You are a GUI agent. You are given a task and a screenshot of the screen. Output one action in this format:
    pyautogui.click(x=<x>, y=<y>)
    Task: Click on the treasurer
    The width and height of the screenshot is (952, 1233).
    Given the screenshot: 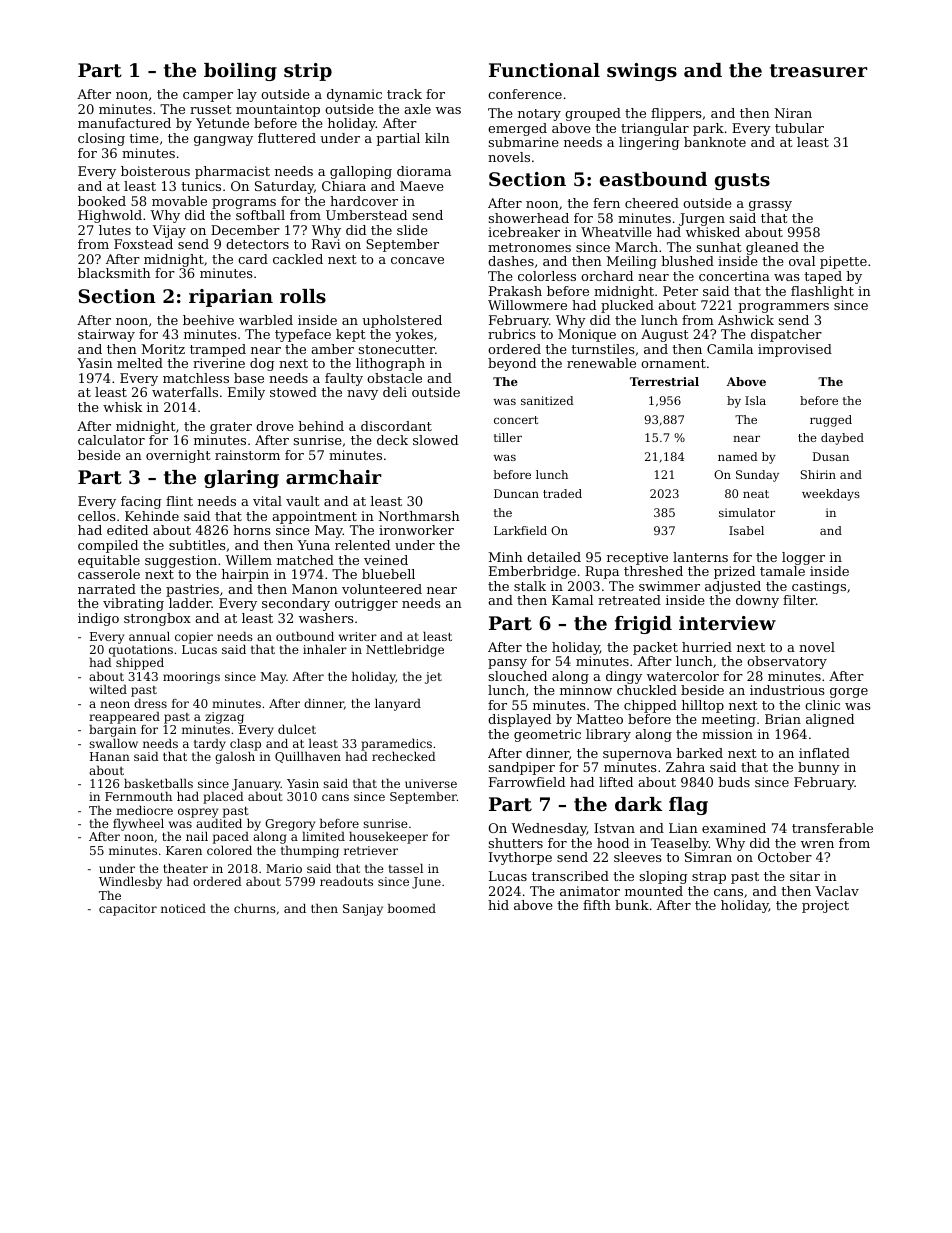 What is the action you would take?
    pyautogui.click(x=819, y=71)
